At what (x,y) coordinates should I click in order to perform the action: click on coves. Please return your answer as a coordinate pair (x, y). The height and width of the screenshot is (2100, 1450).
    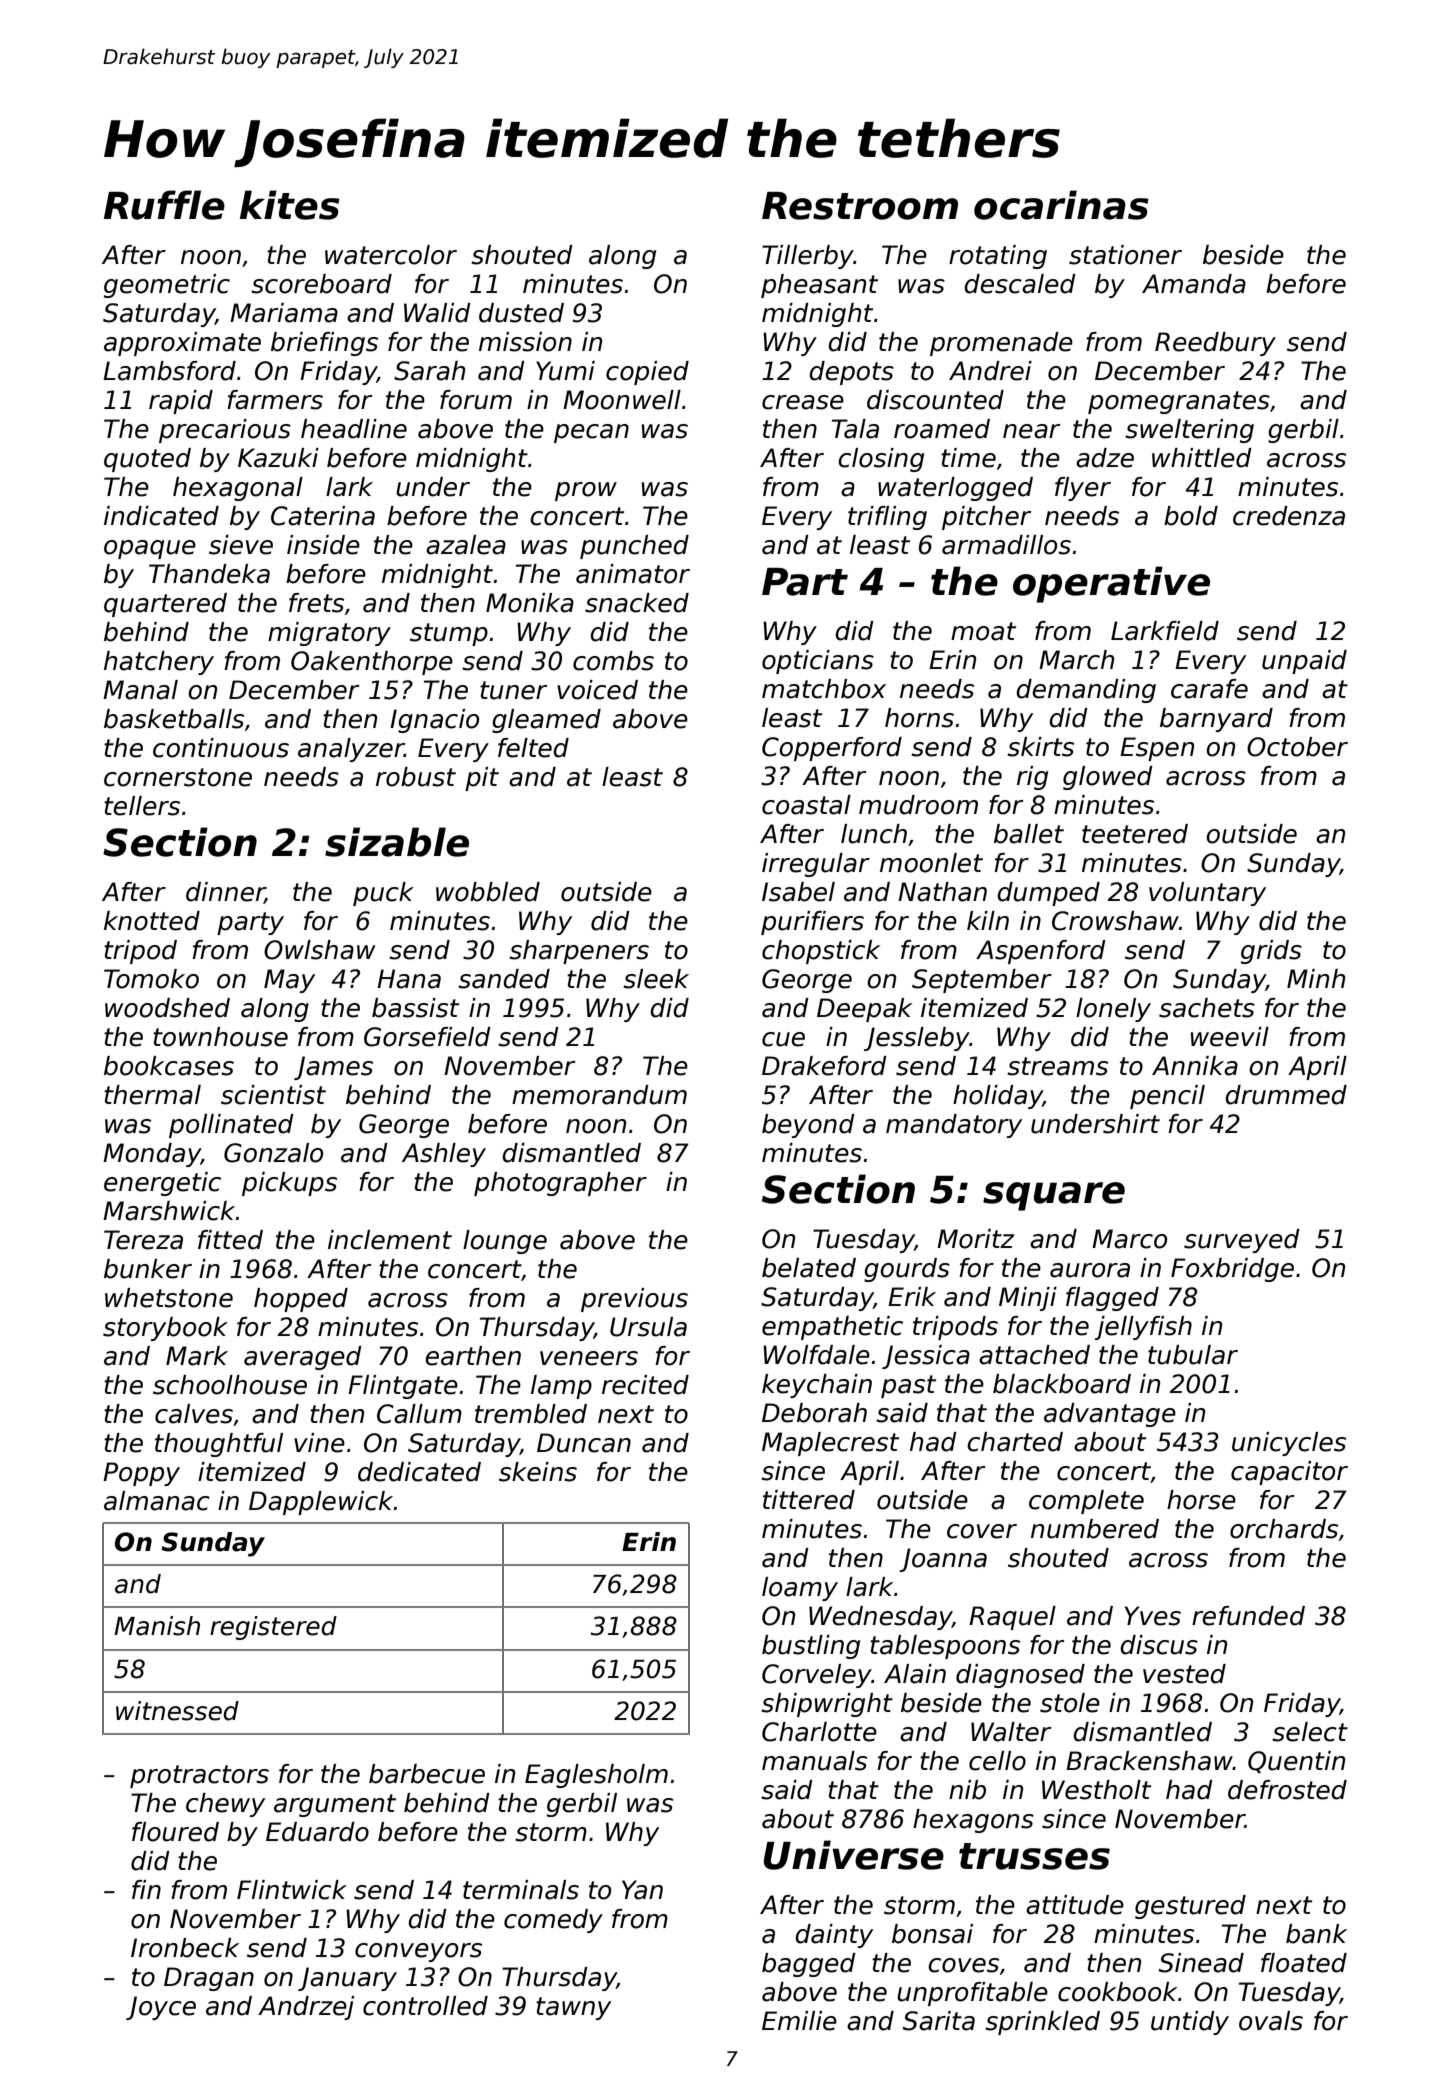
    Looking at the image, I should click on (963, 1965).
